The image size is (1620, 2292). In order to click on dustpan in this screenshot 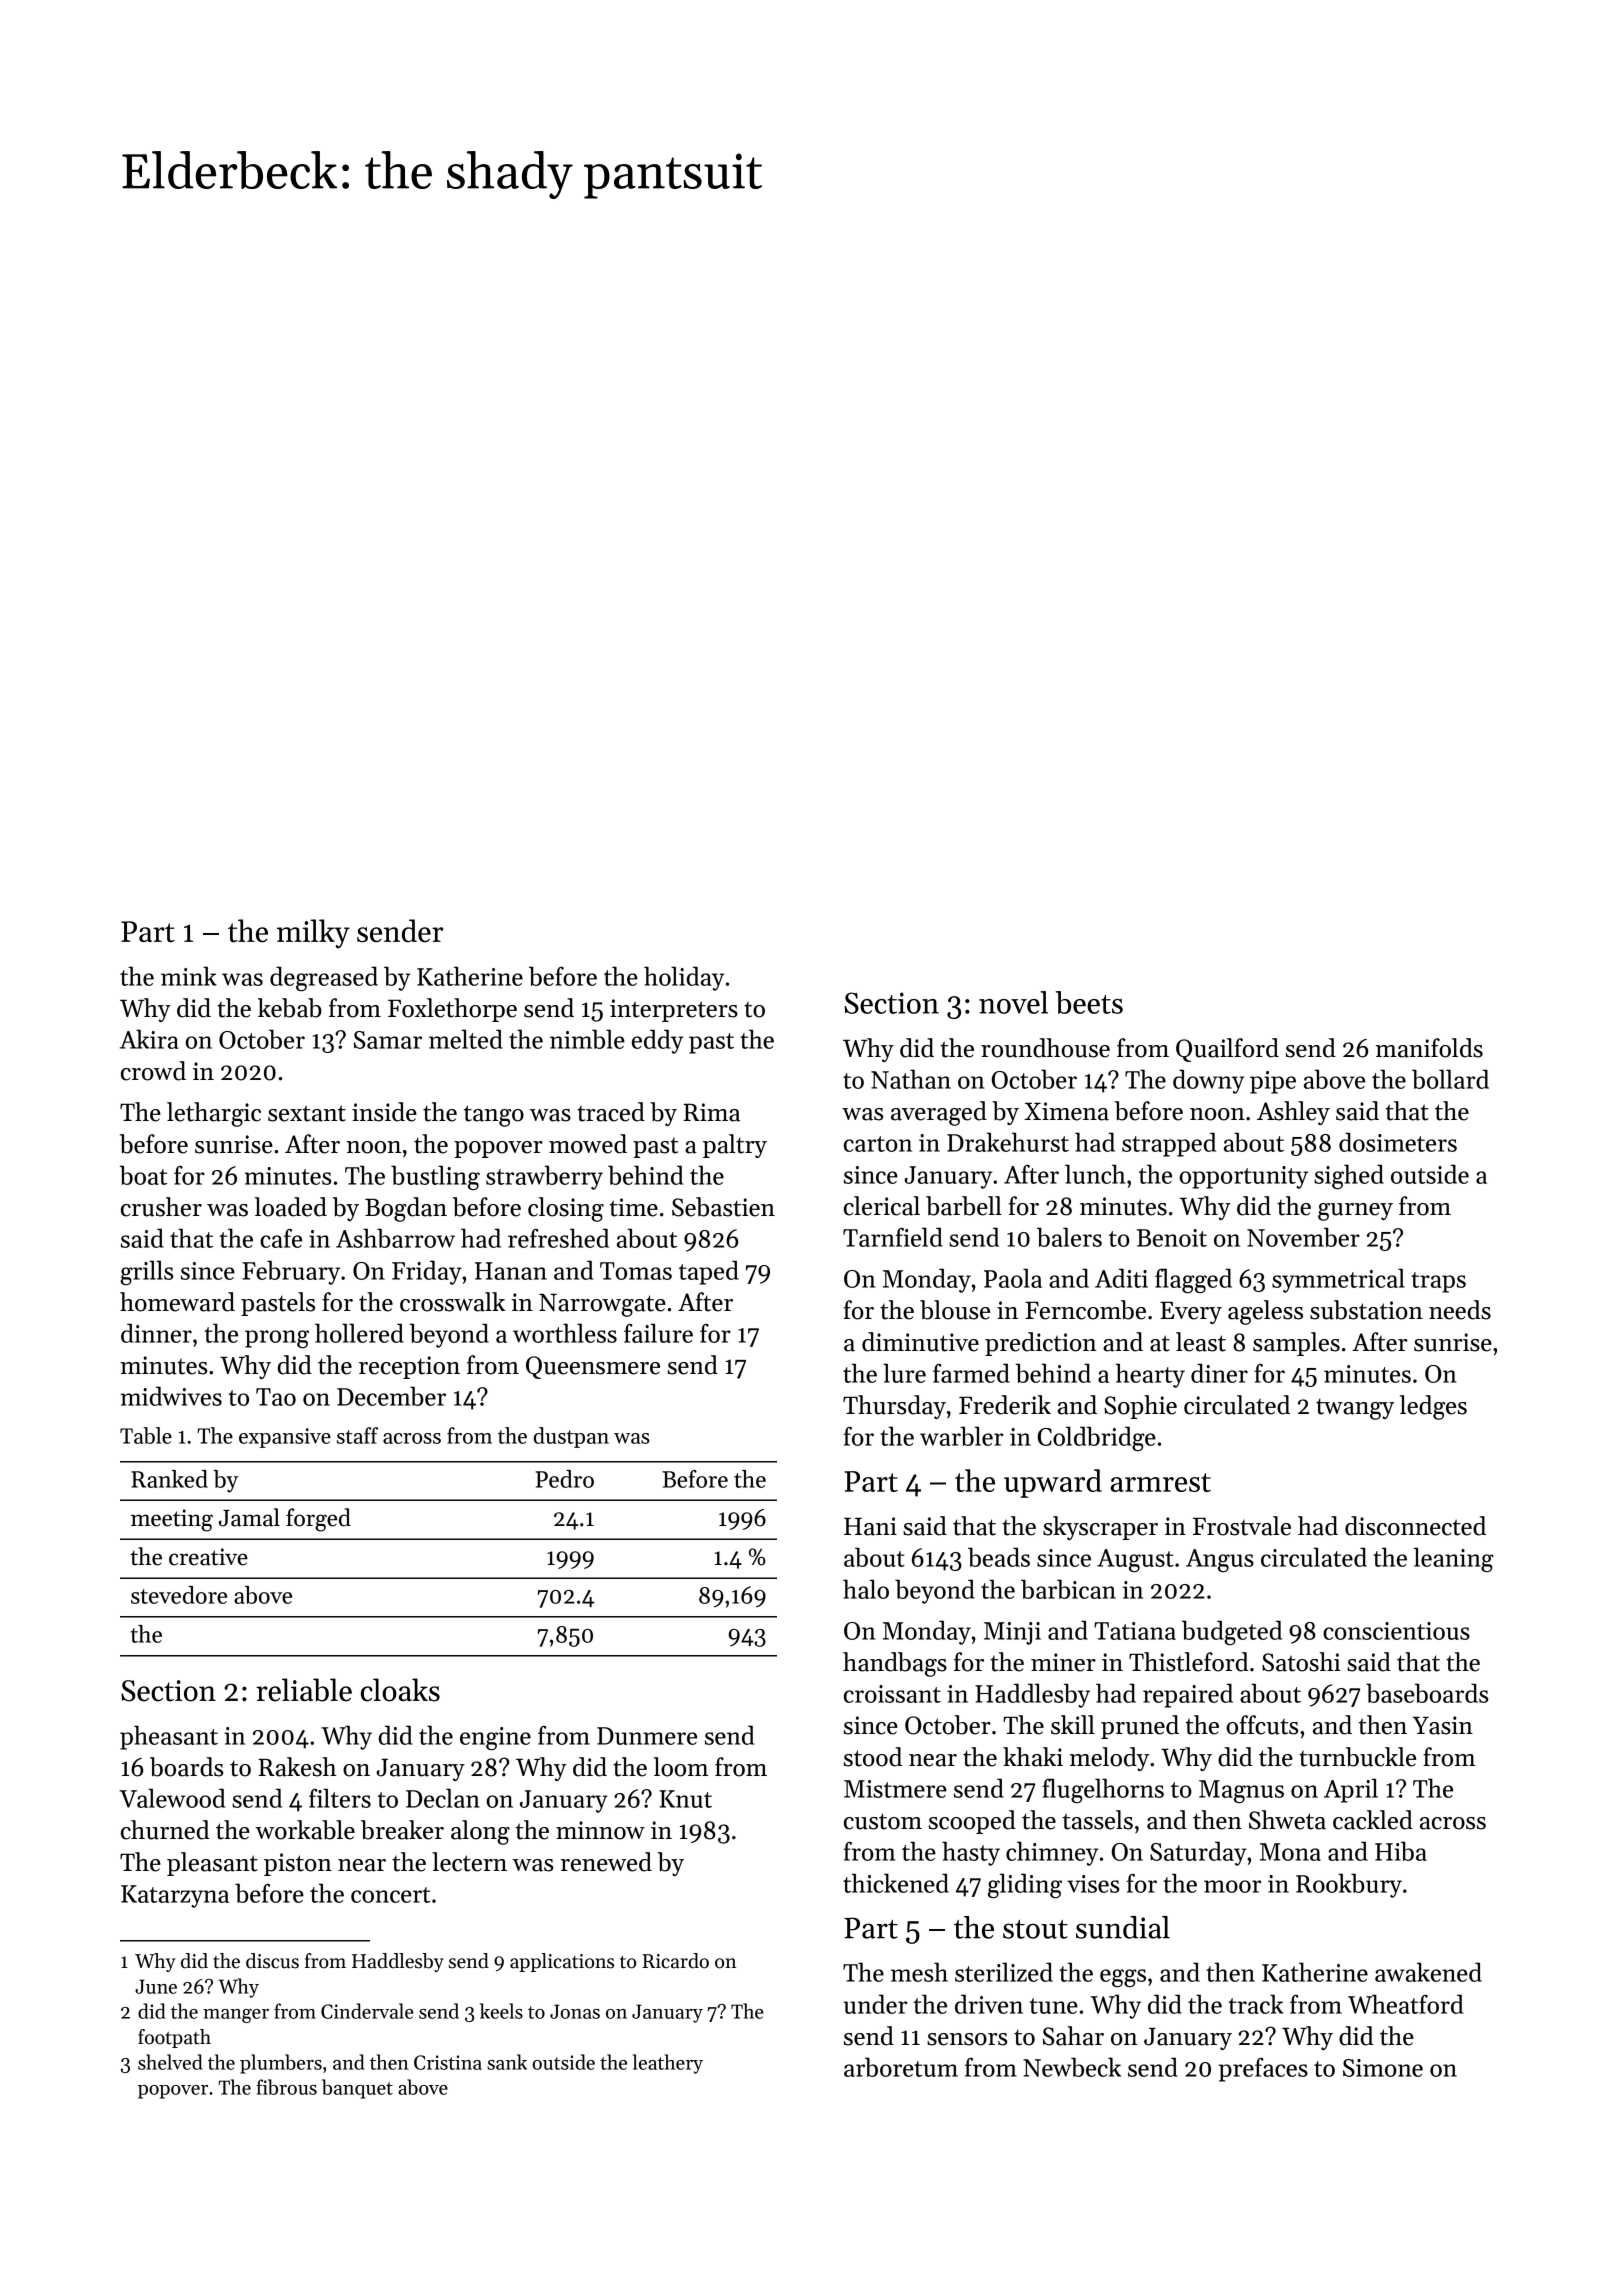, I will do `click(571, 1437)`.
